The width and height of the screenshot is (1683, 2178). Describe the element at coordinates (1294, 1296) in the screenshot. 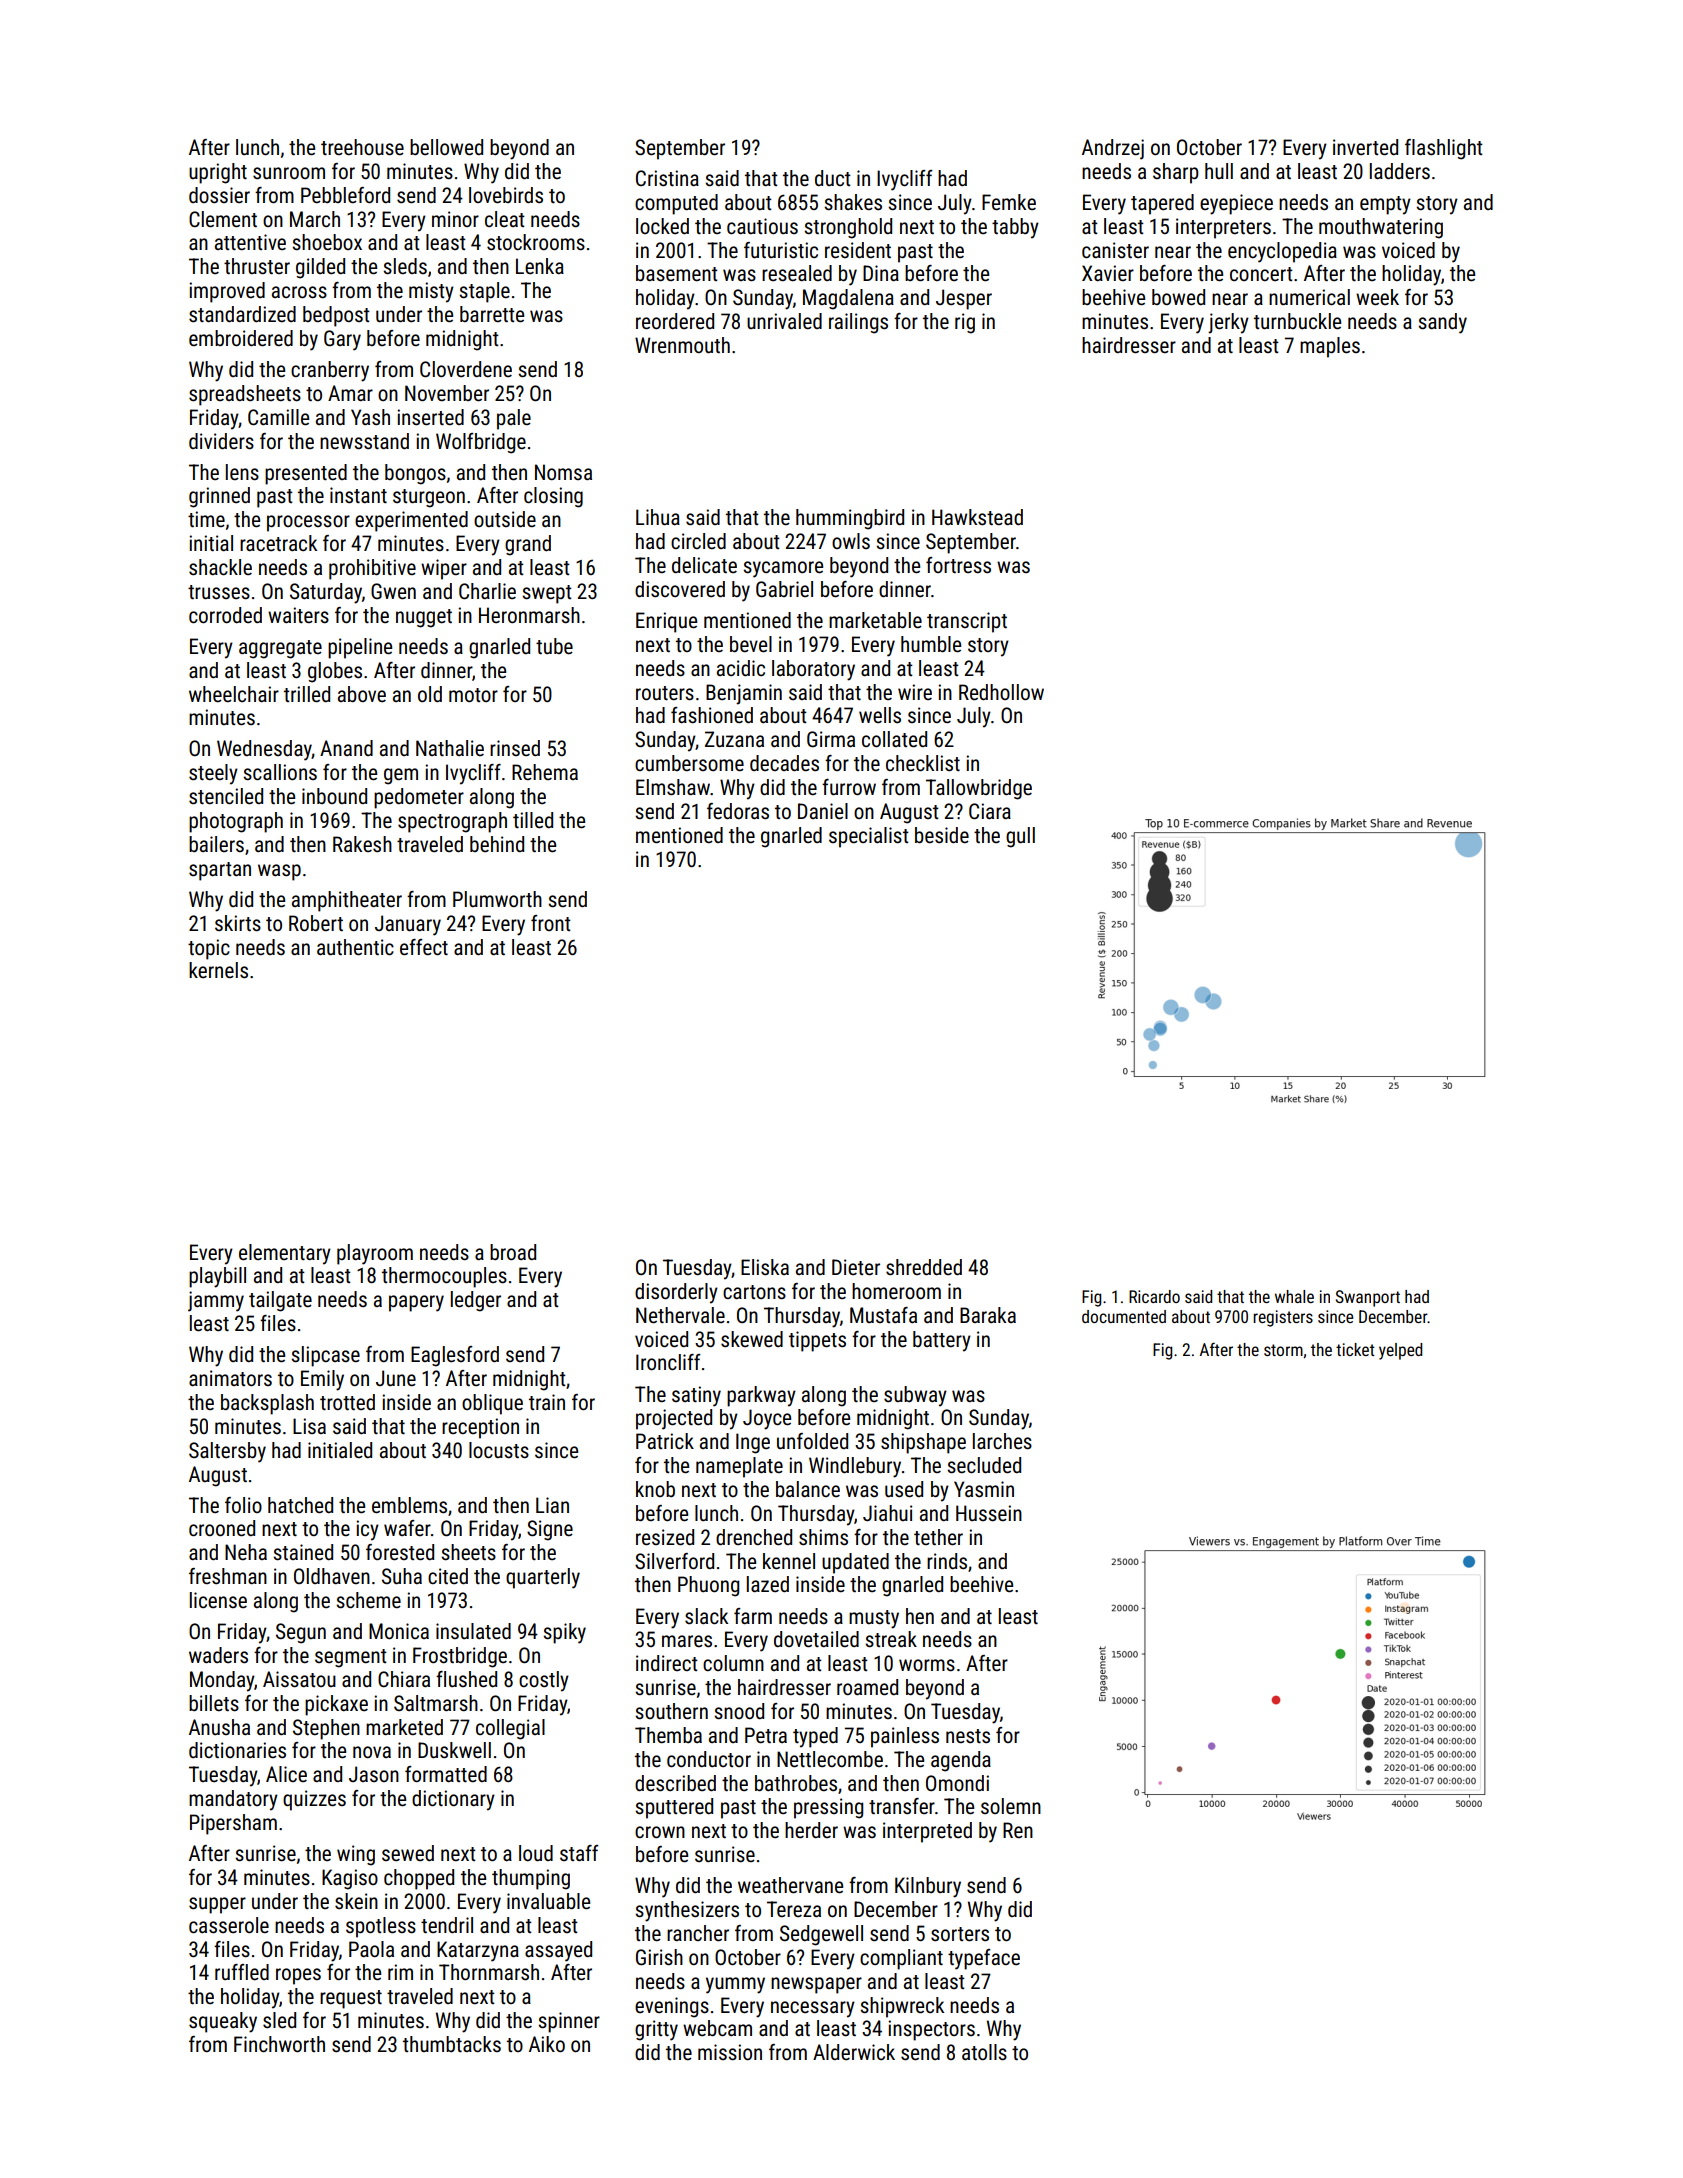

I see `whale` at that location.
